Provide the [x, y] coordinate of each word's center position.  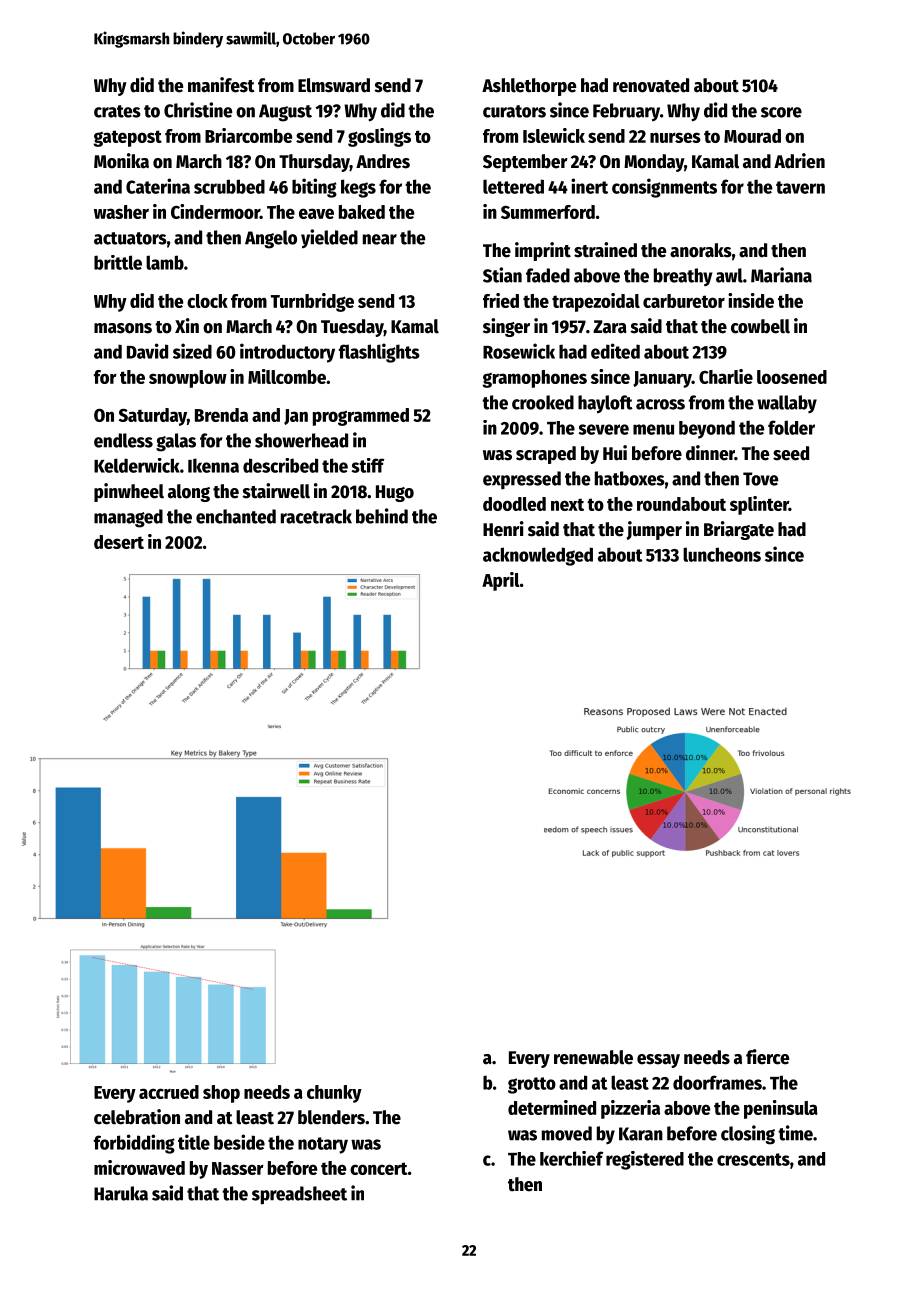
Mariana [781, 275]
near [380, 239]
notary [323, 1145]
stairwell [276, 491]
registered [645, 1160]
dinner [710, 453]
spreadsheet [299, 1195]
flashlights [379, 353]
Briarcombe [248, 135]
